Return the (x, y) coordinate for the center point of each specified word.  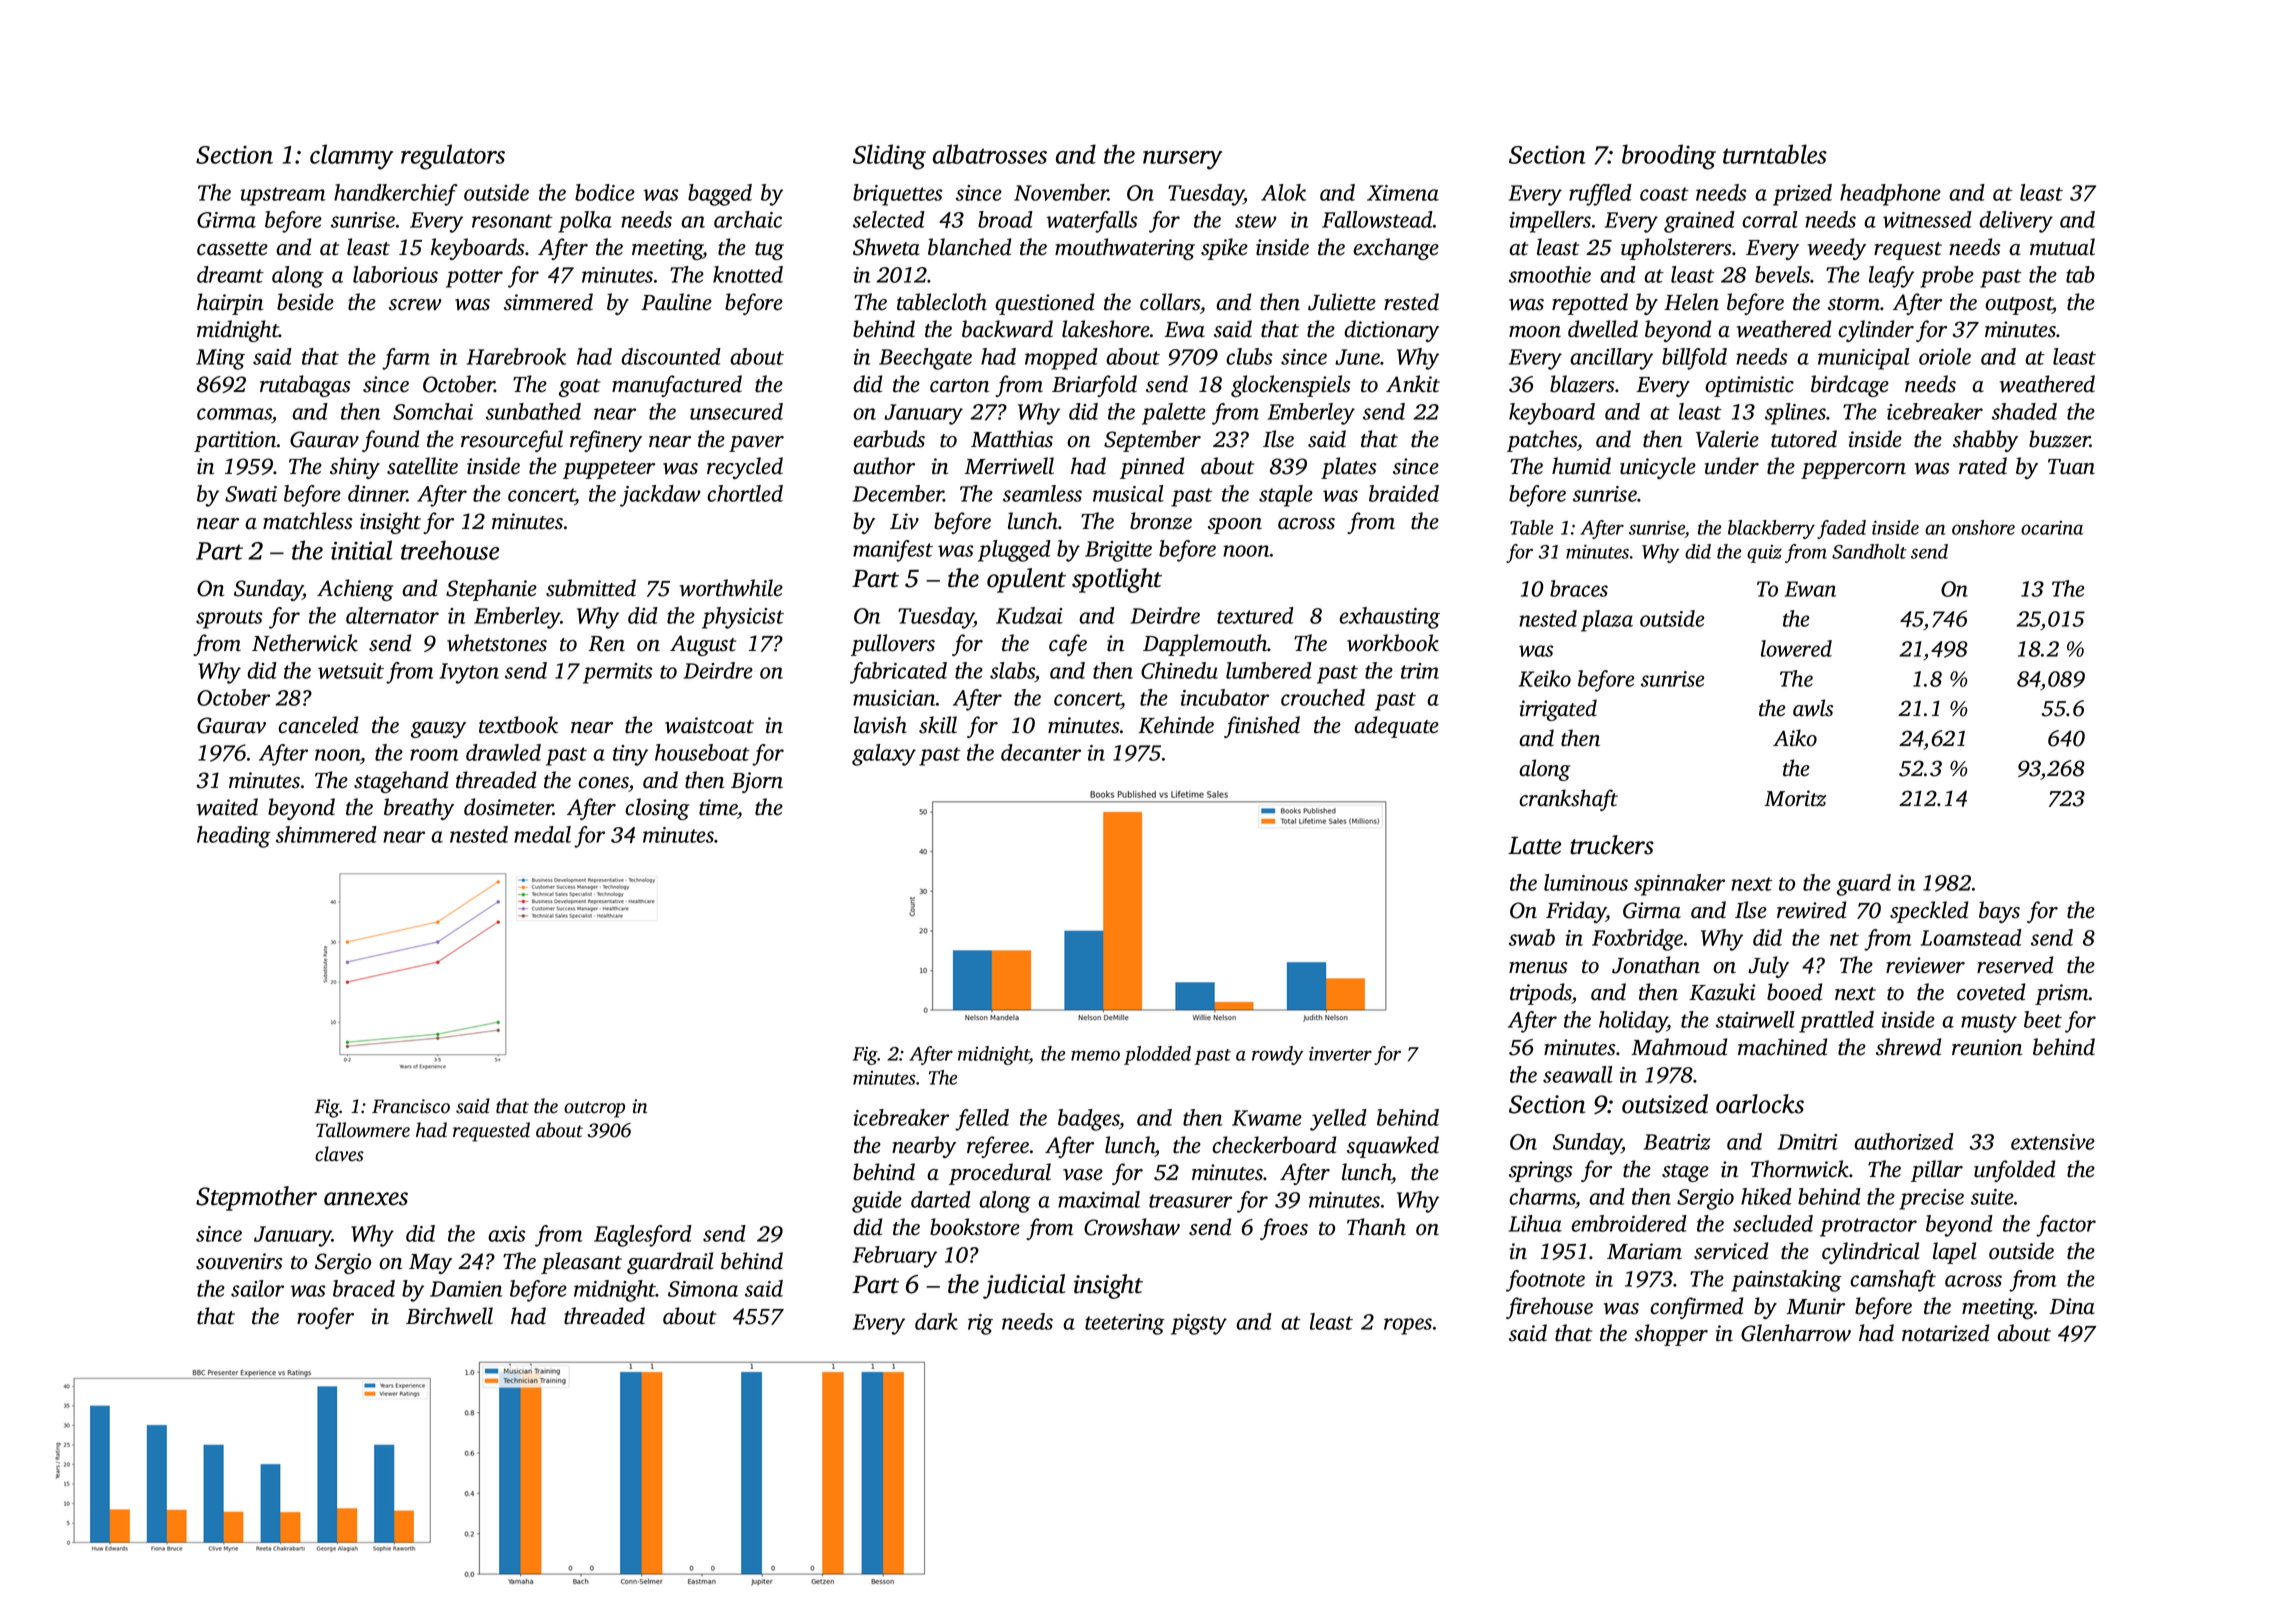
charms (1542, 1196)
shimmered (326, 834)
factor (2066, 1226)
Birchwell (449, 1316)
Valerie (1727, 439)
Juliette (1342, 302)
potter (474, 278)
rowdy (1277, 1055)
